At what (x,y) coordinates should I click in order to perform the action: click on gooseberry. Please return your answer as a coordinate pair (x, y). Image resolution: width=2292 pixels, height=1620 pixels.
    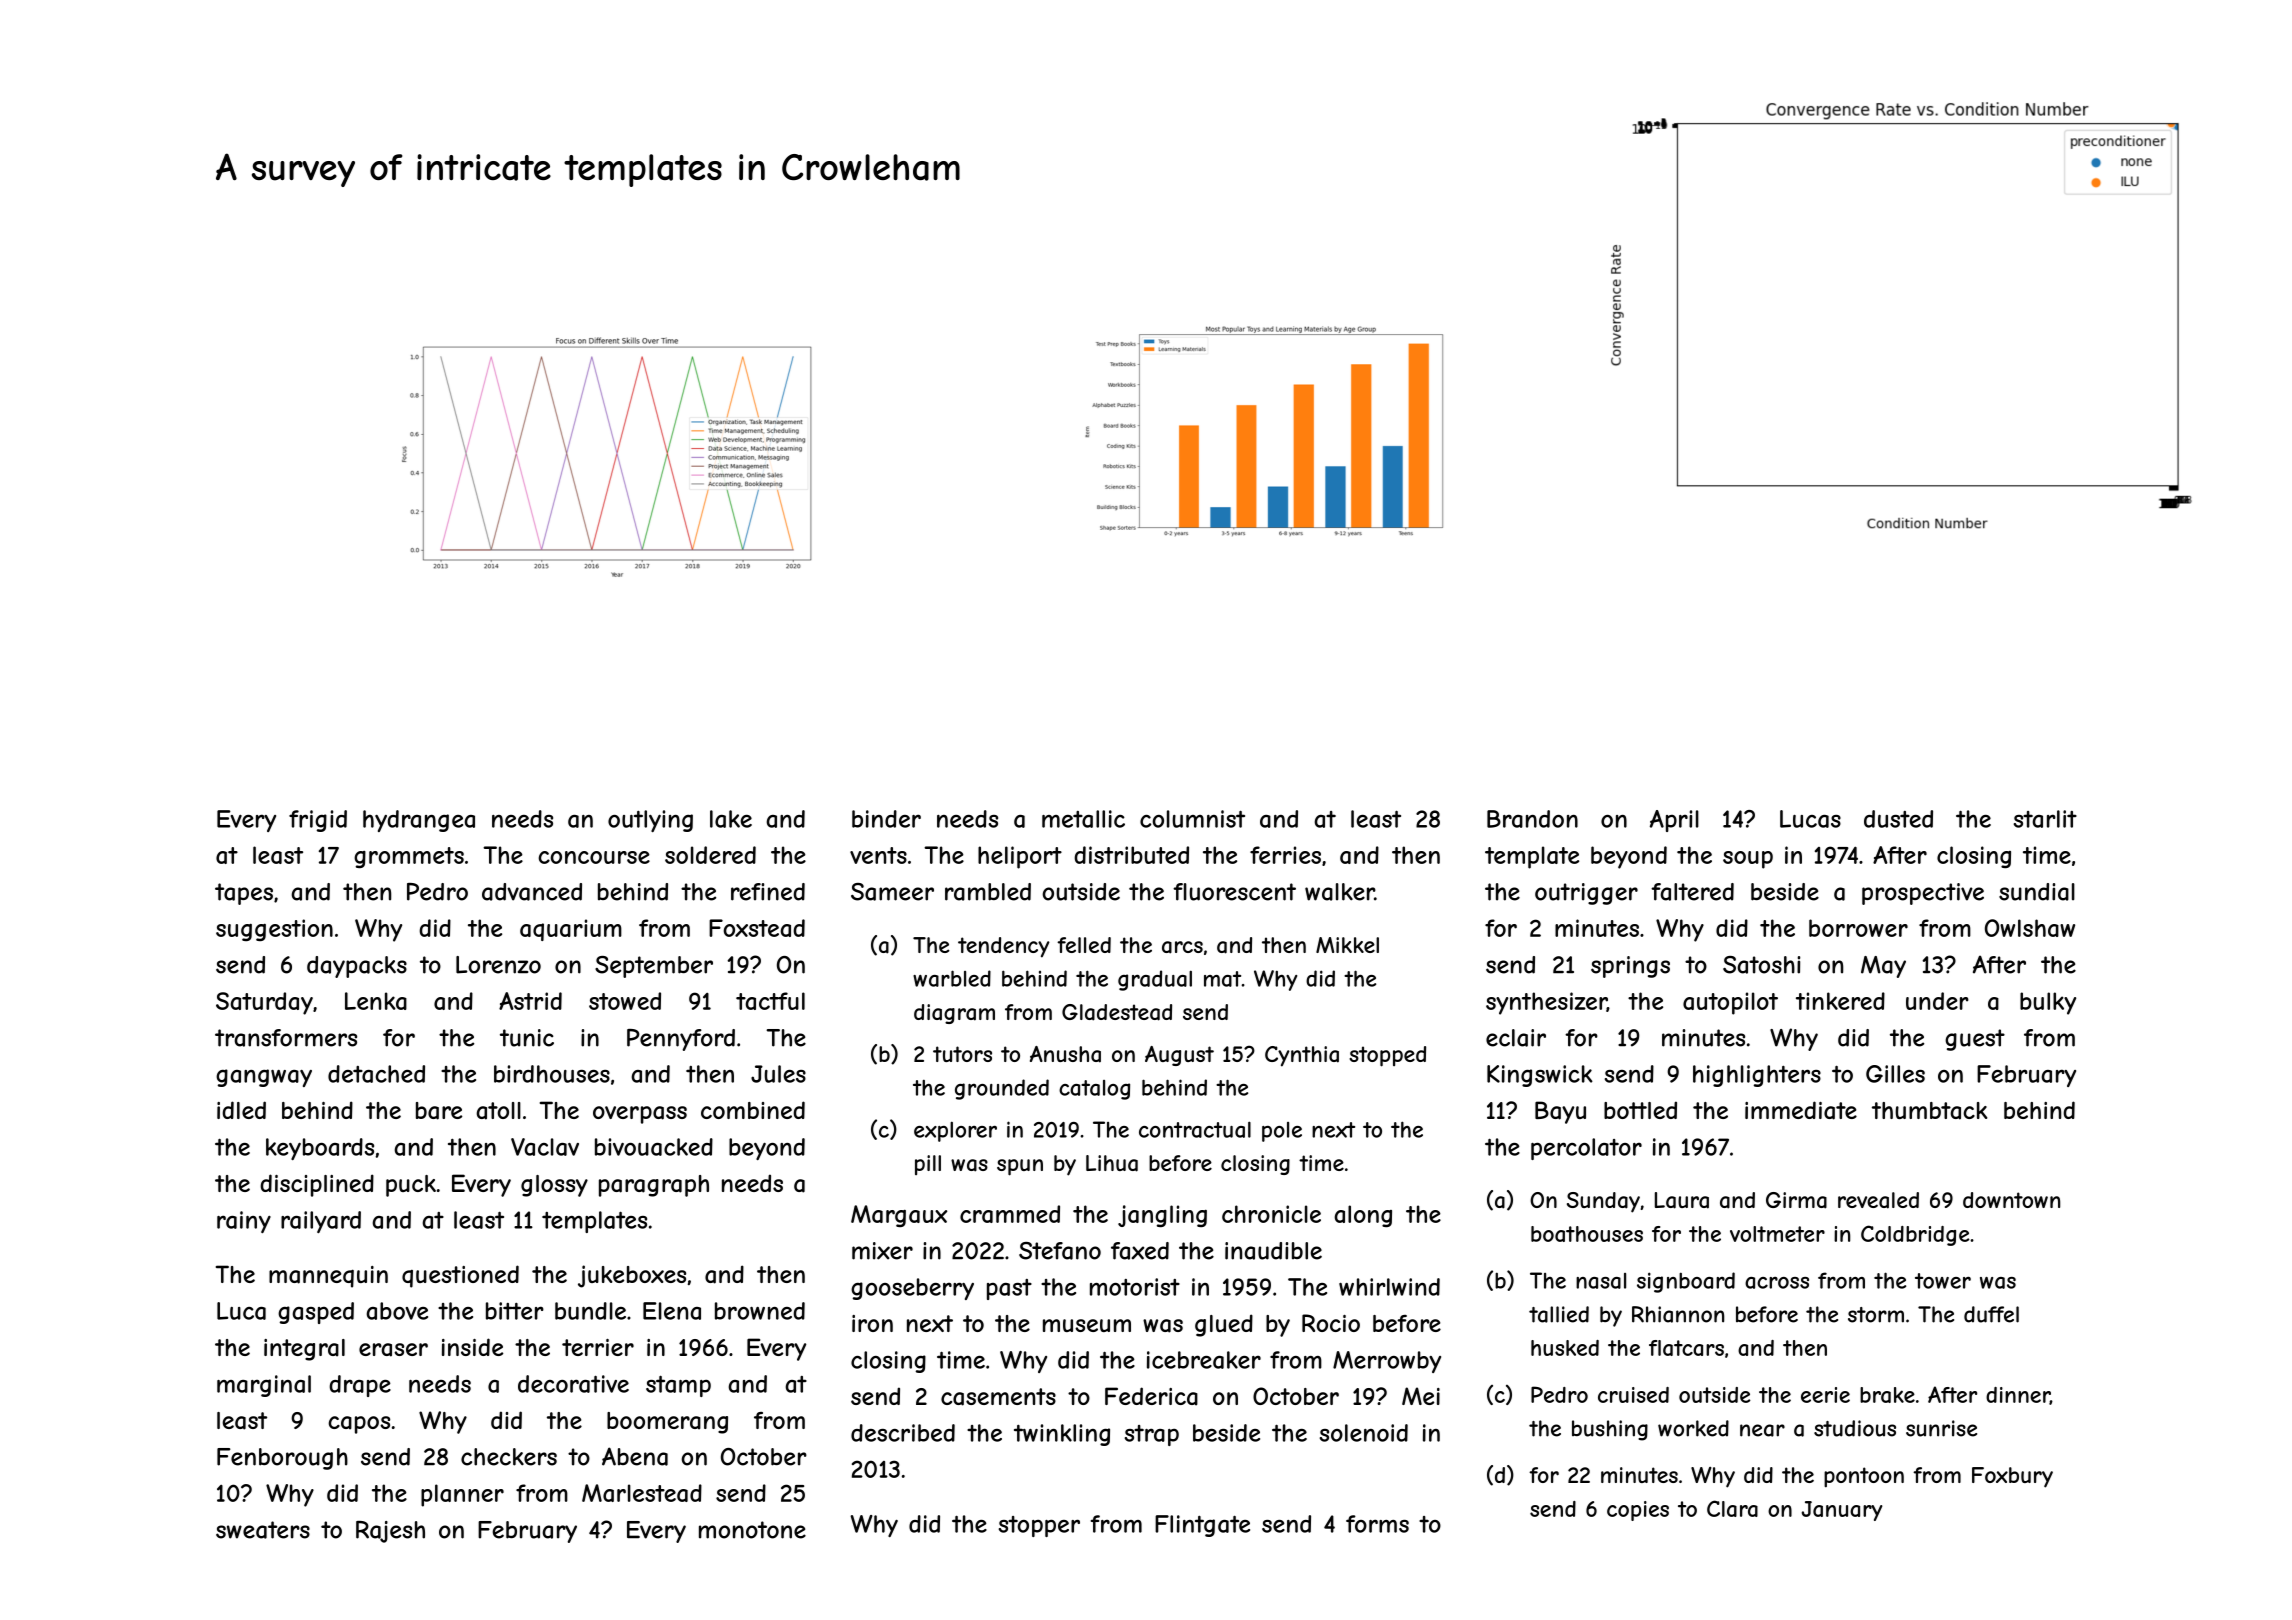
    Looking at the image, I should click on (912, 1289).
